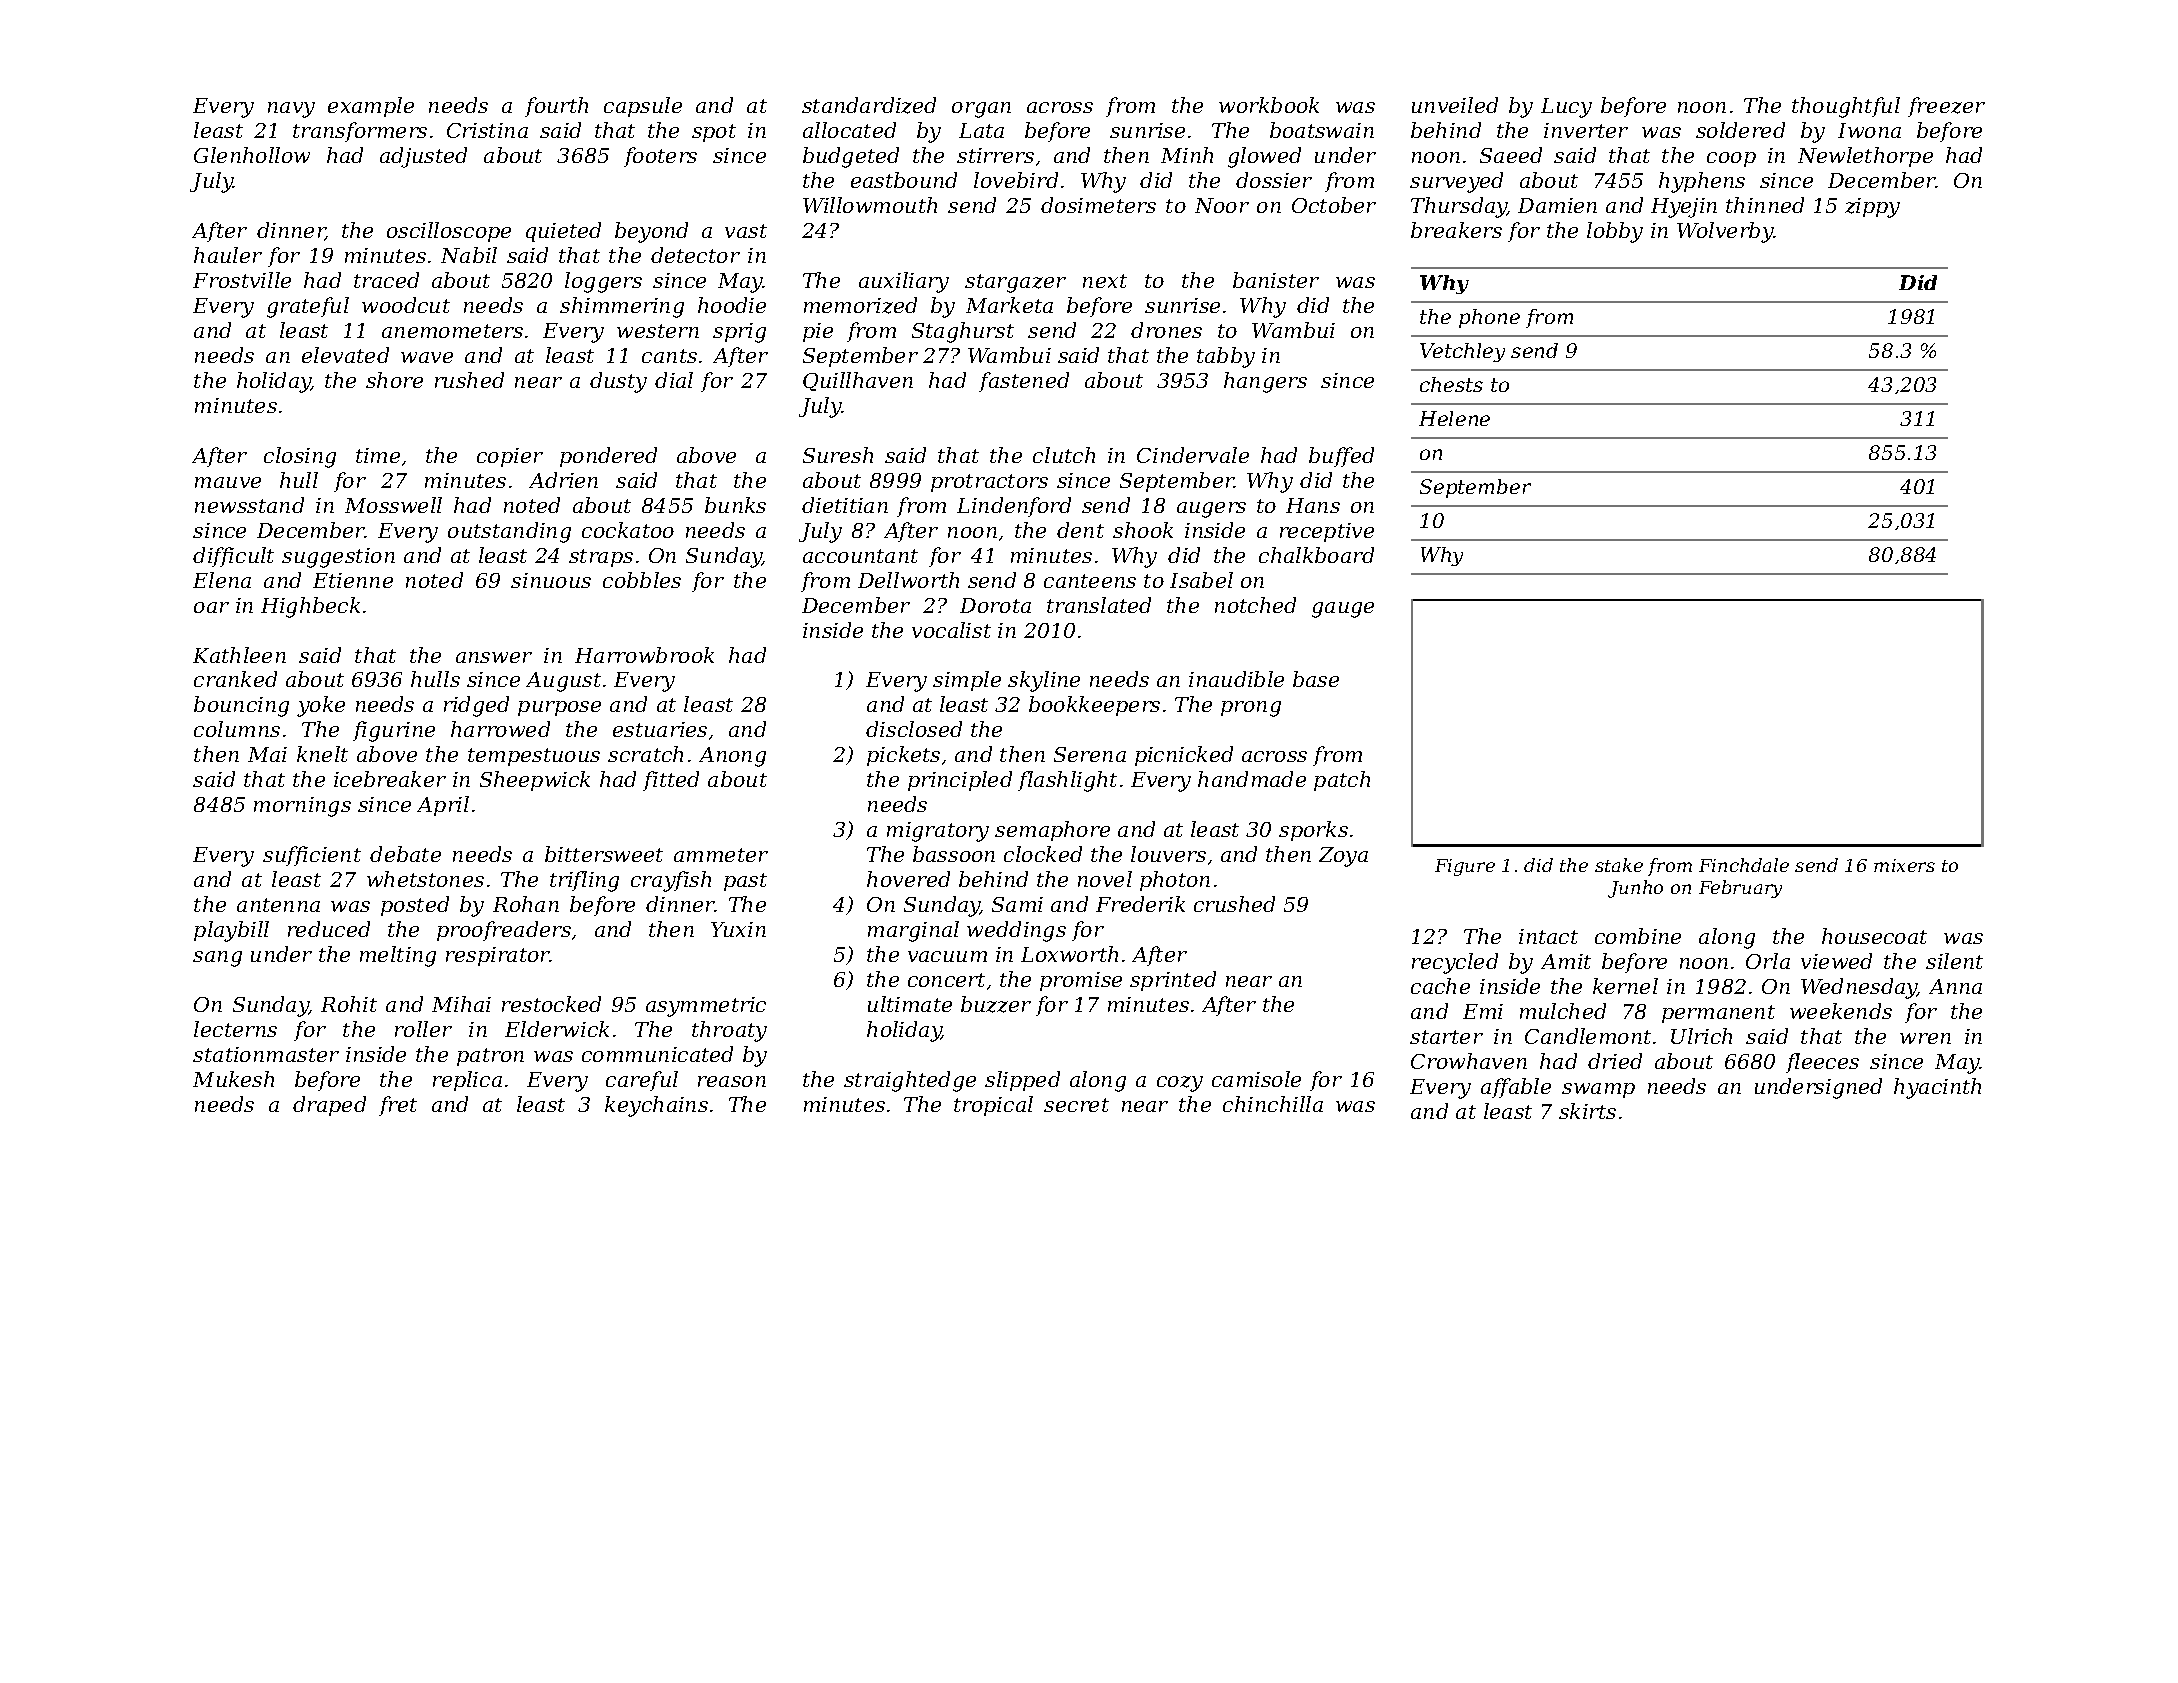 The width and height of the screenshot is (2178, 1683). I want to click on Hyejin, so click(1684, 208).
